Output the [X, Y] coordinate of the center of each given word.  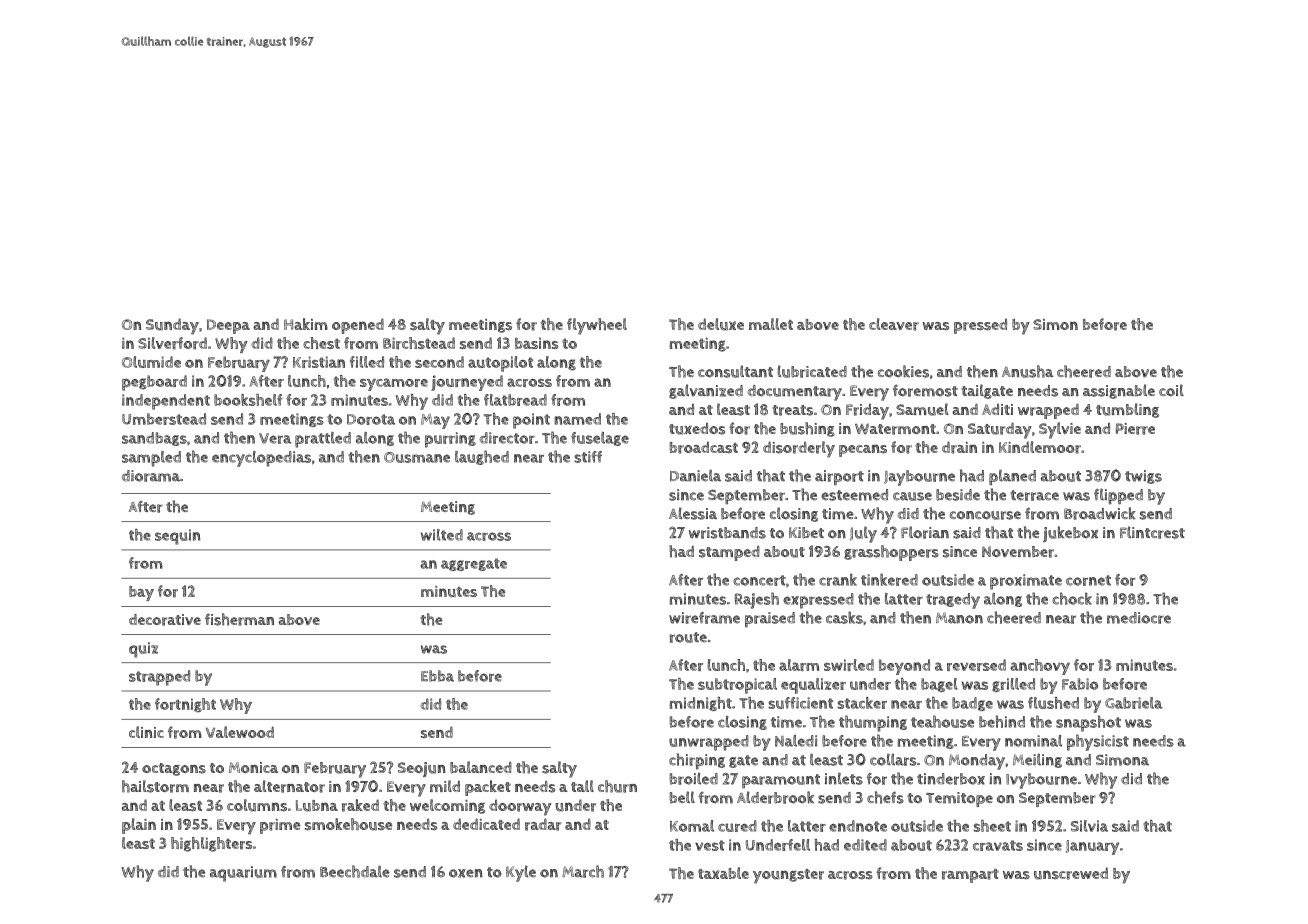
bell [682, 797]
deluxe [721, 324]
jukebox [1070, 534]
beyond [904, 667]
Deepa [228, 326]
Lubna [317, 806]
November [1018, 552]
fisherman [239, 619]
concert [759, 580]
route [688, 637]
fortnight [185, 705]
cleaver [894, 324]
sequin [177, 537]
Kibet [806, 533]
